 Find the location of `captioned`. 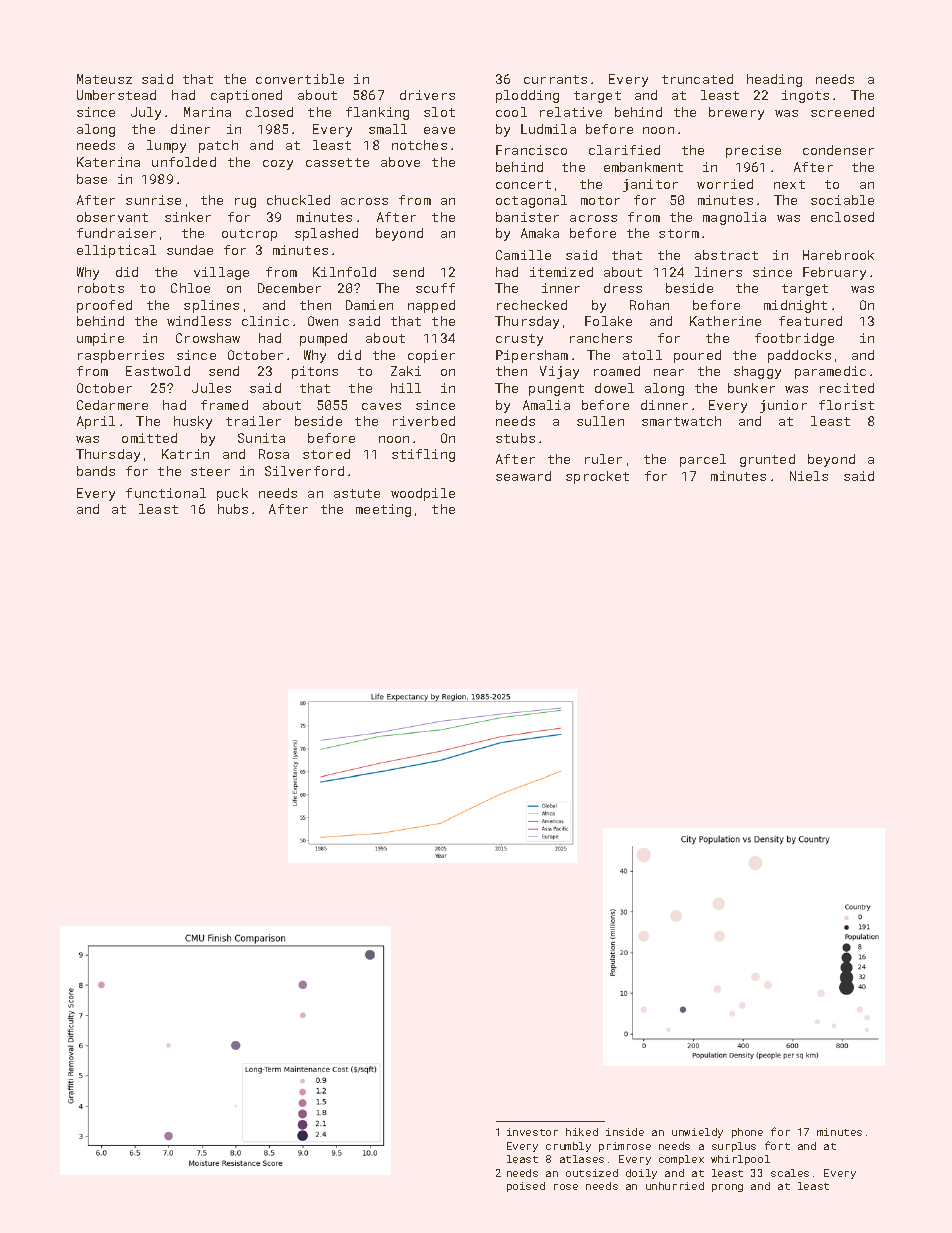

captioned is located at coordinates (246, 96).
